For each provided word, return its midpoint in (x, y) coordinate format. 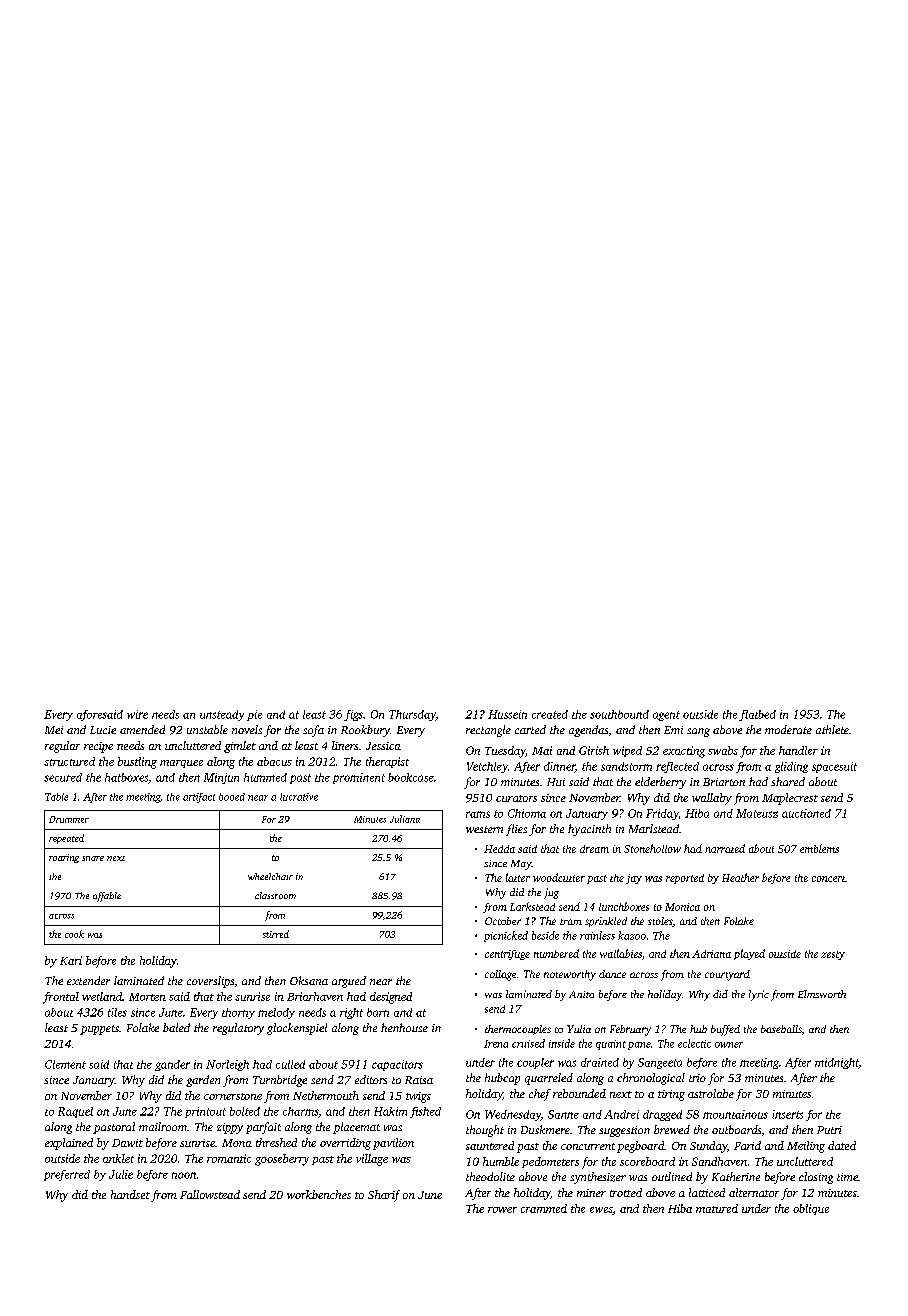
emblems (819, 848)
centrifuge (507, 955)
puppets (99, 1030)
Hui (556, 782)
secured (63, 777)
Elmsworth (822, 994)
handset (130, 1194)
